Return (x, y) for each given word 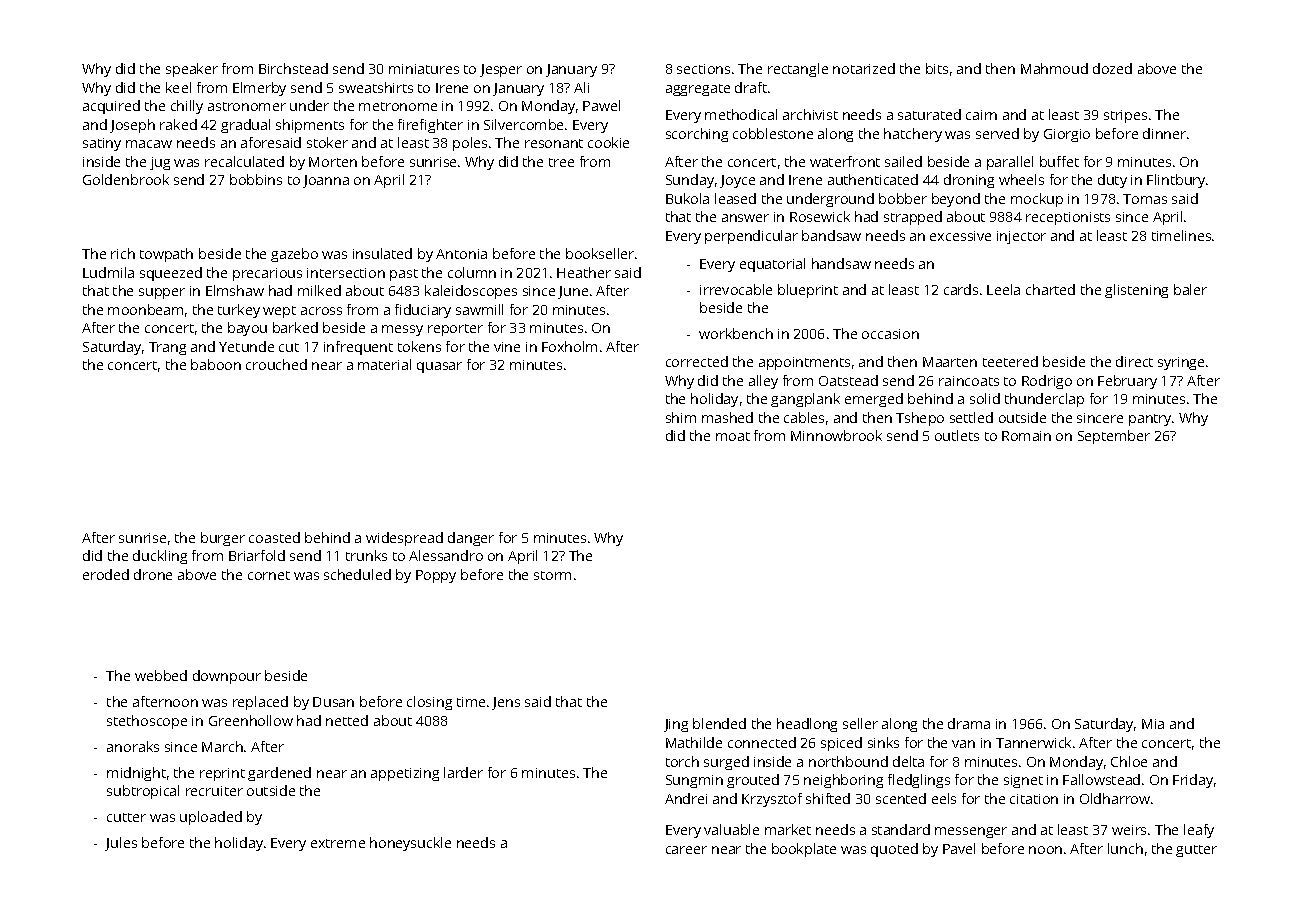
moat (733, 436)
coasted (274, 537)
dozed (1112, 68)
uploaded (211, 818)
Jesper (501, 70)
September (1114, 437)
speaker (192, 70)
